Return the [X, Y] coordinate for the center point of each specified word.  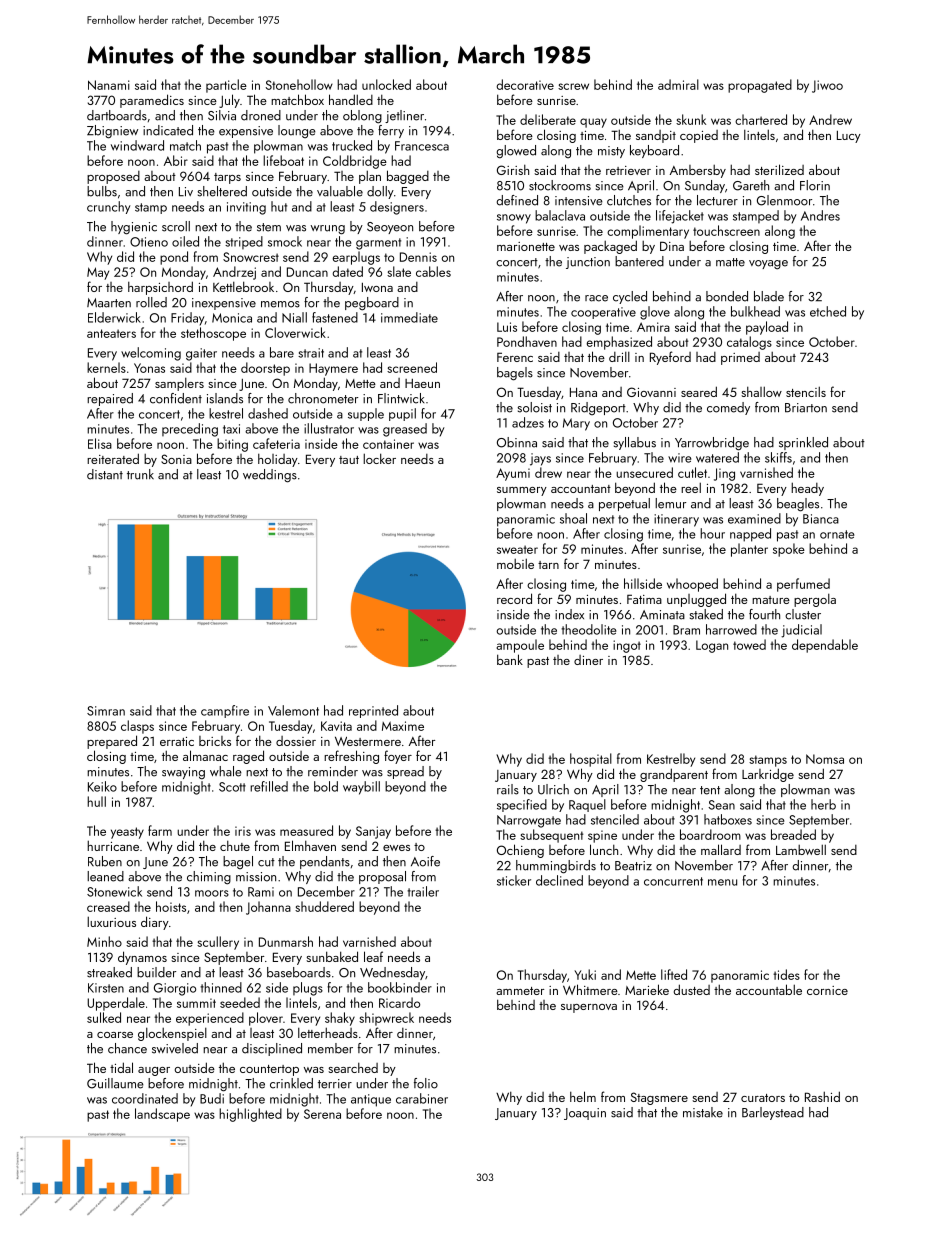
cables [433, 271]
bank [510, 659]
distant [105, 474]
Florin [815, 185]
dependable [825, 646]
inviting [246, 208]
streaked [109, 972]
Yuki [585, 974]
